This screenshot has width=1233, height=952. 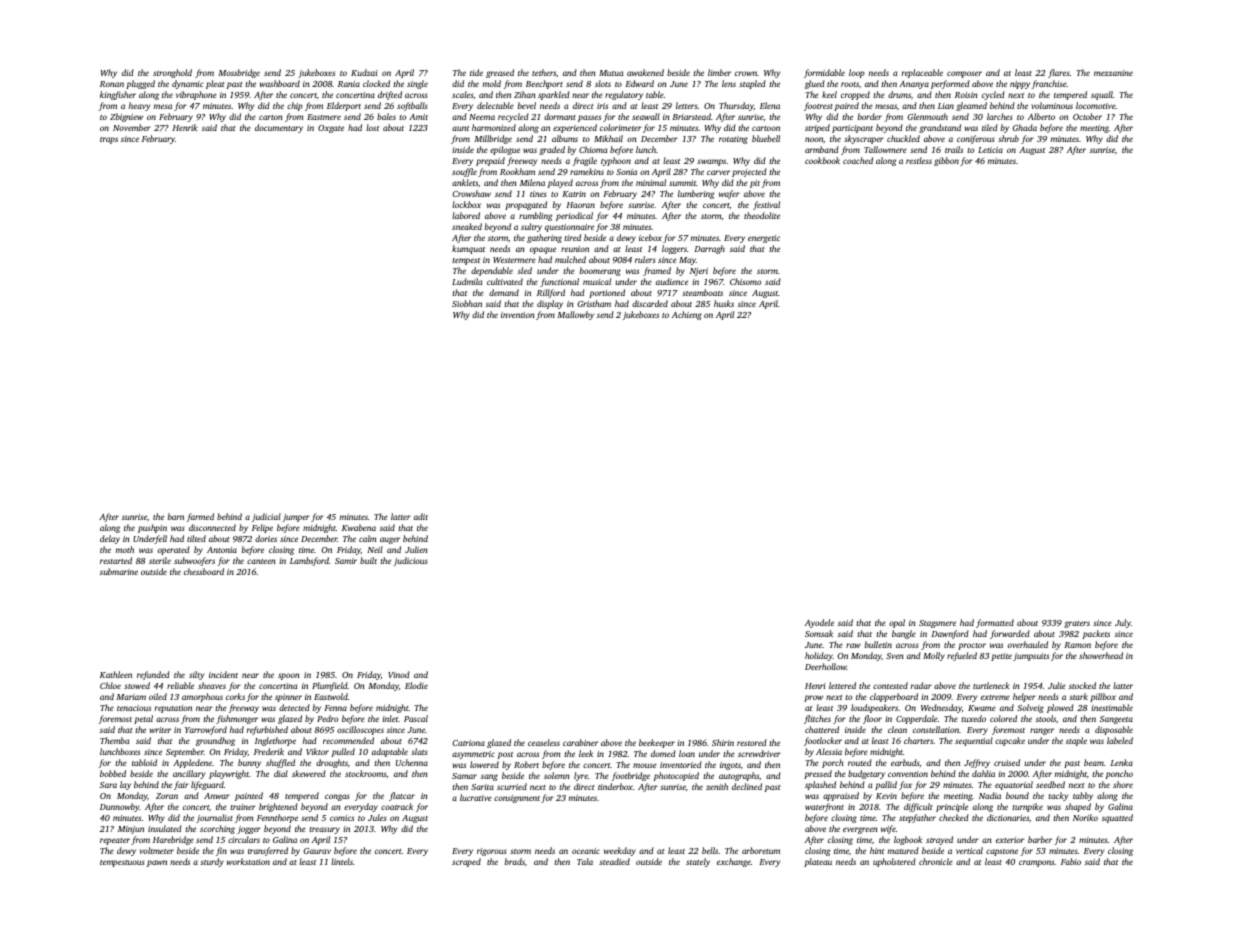 I want to click on mezzanine, so click(x=1113, y=73).
